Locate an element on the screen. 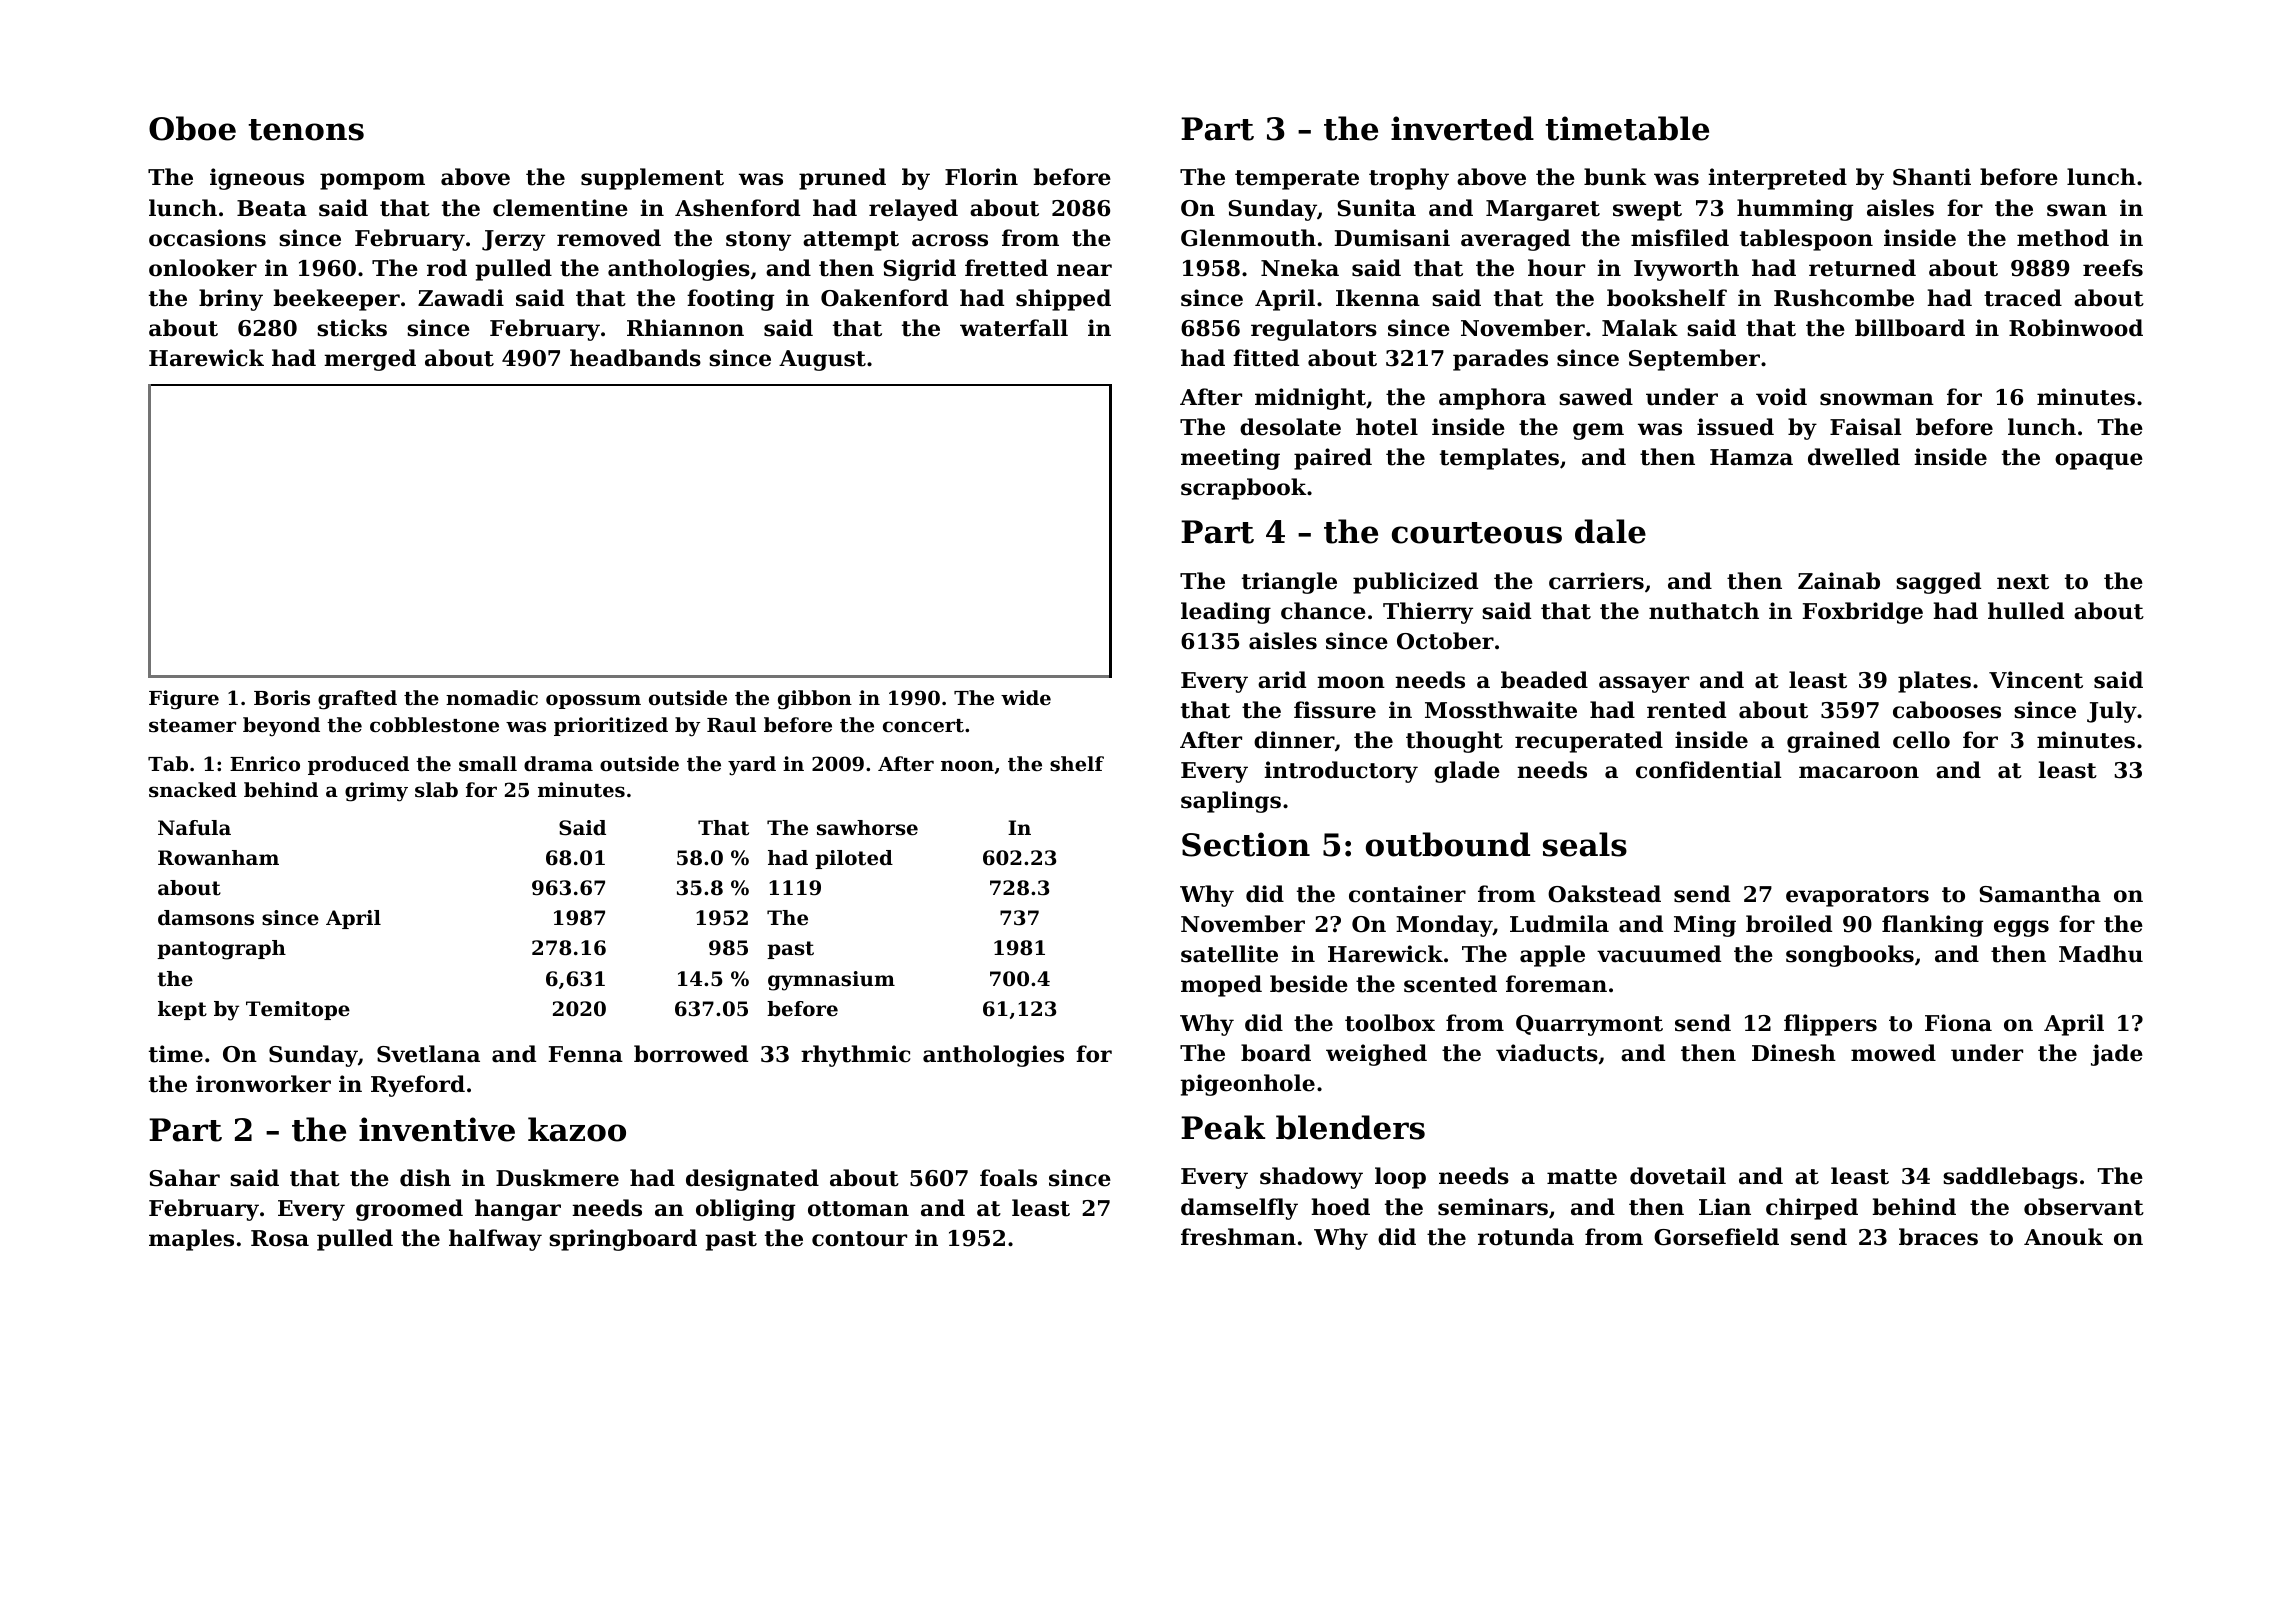 The image size is (2292, 1620). Oboe is located at coordinates (192, 128).
